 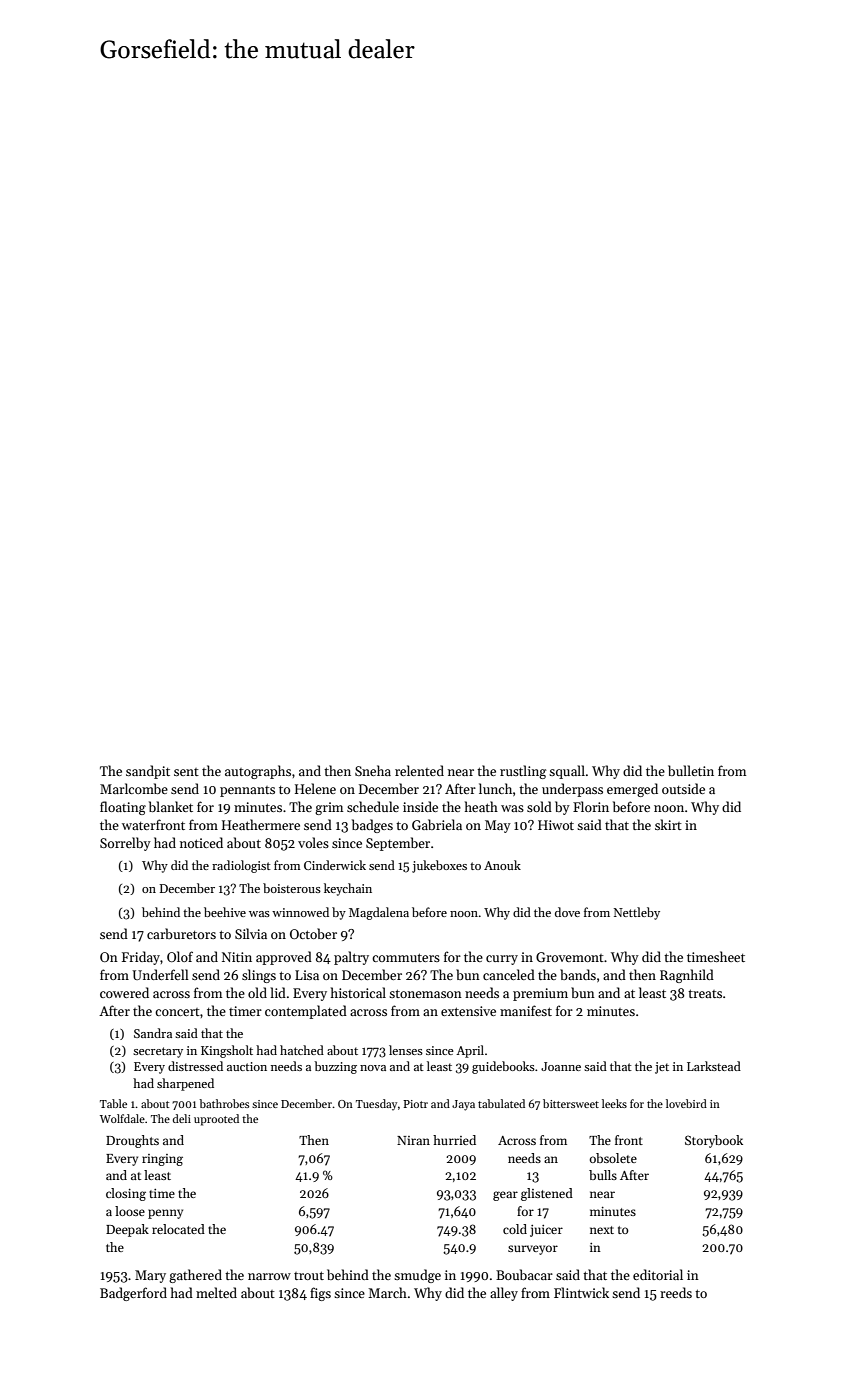 I want to click on jukeboxes, so click(x=439, y=866).
